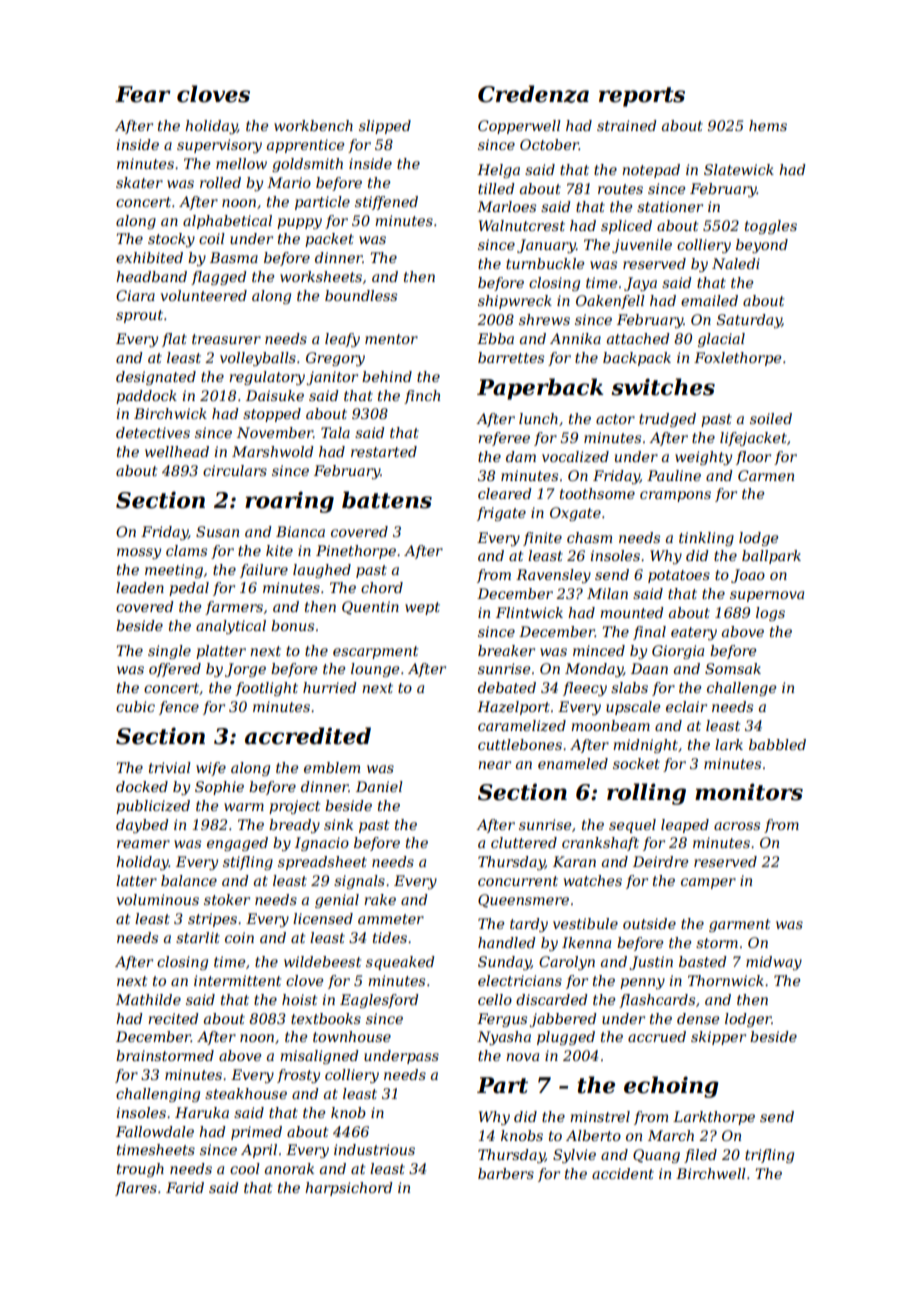 This screenshot has height=1308, width=924. What do you see at coordinates (678, 652) in the screenshot?
I see `Giorgia` at bounding box center [678, 652].
